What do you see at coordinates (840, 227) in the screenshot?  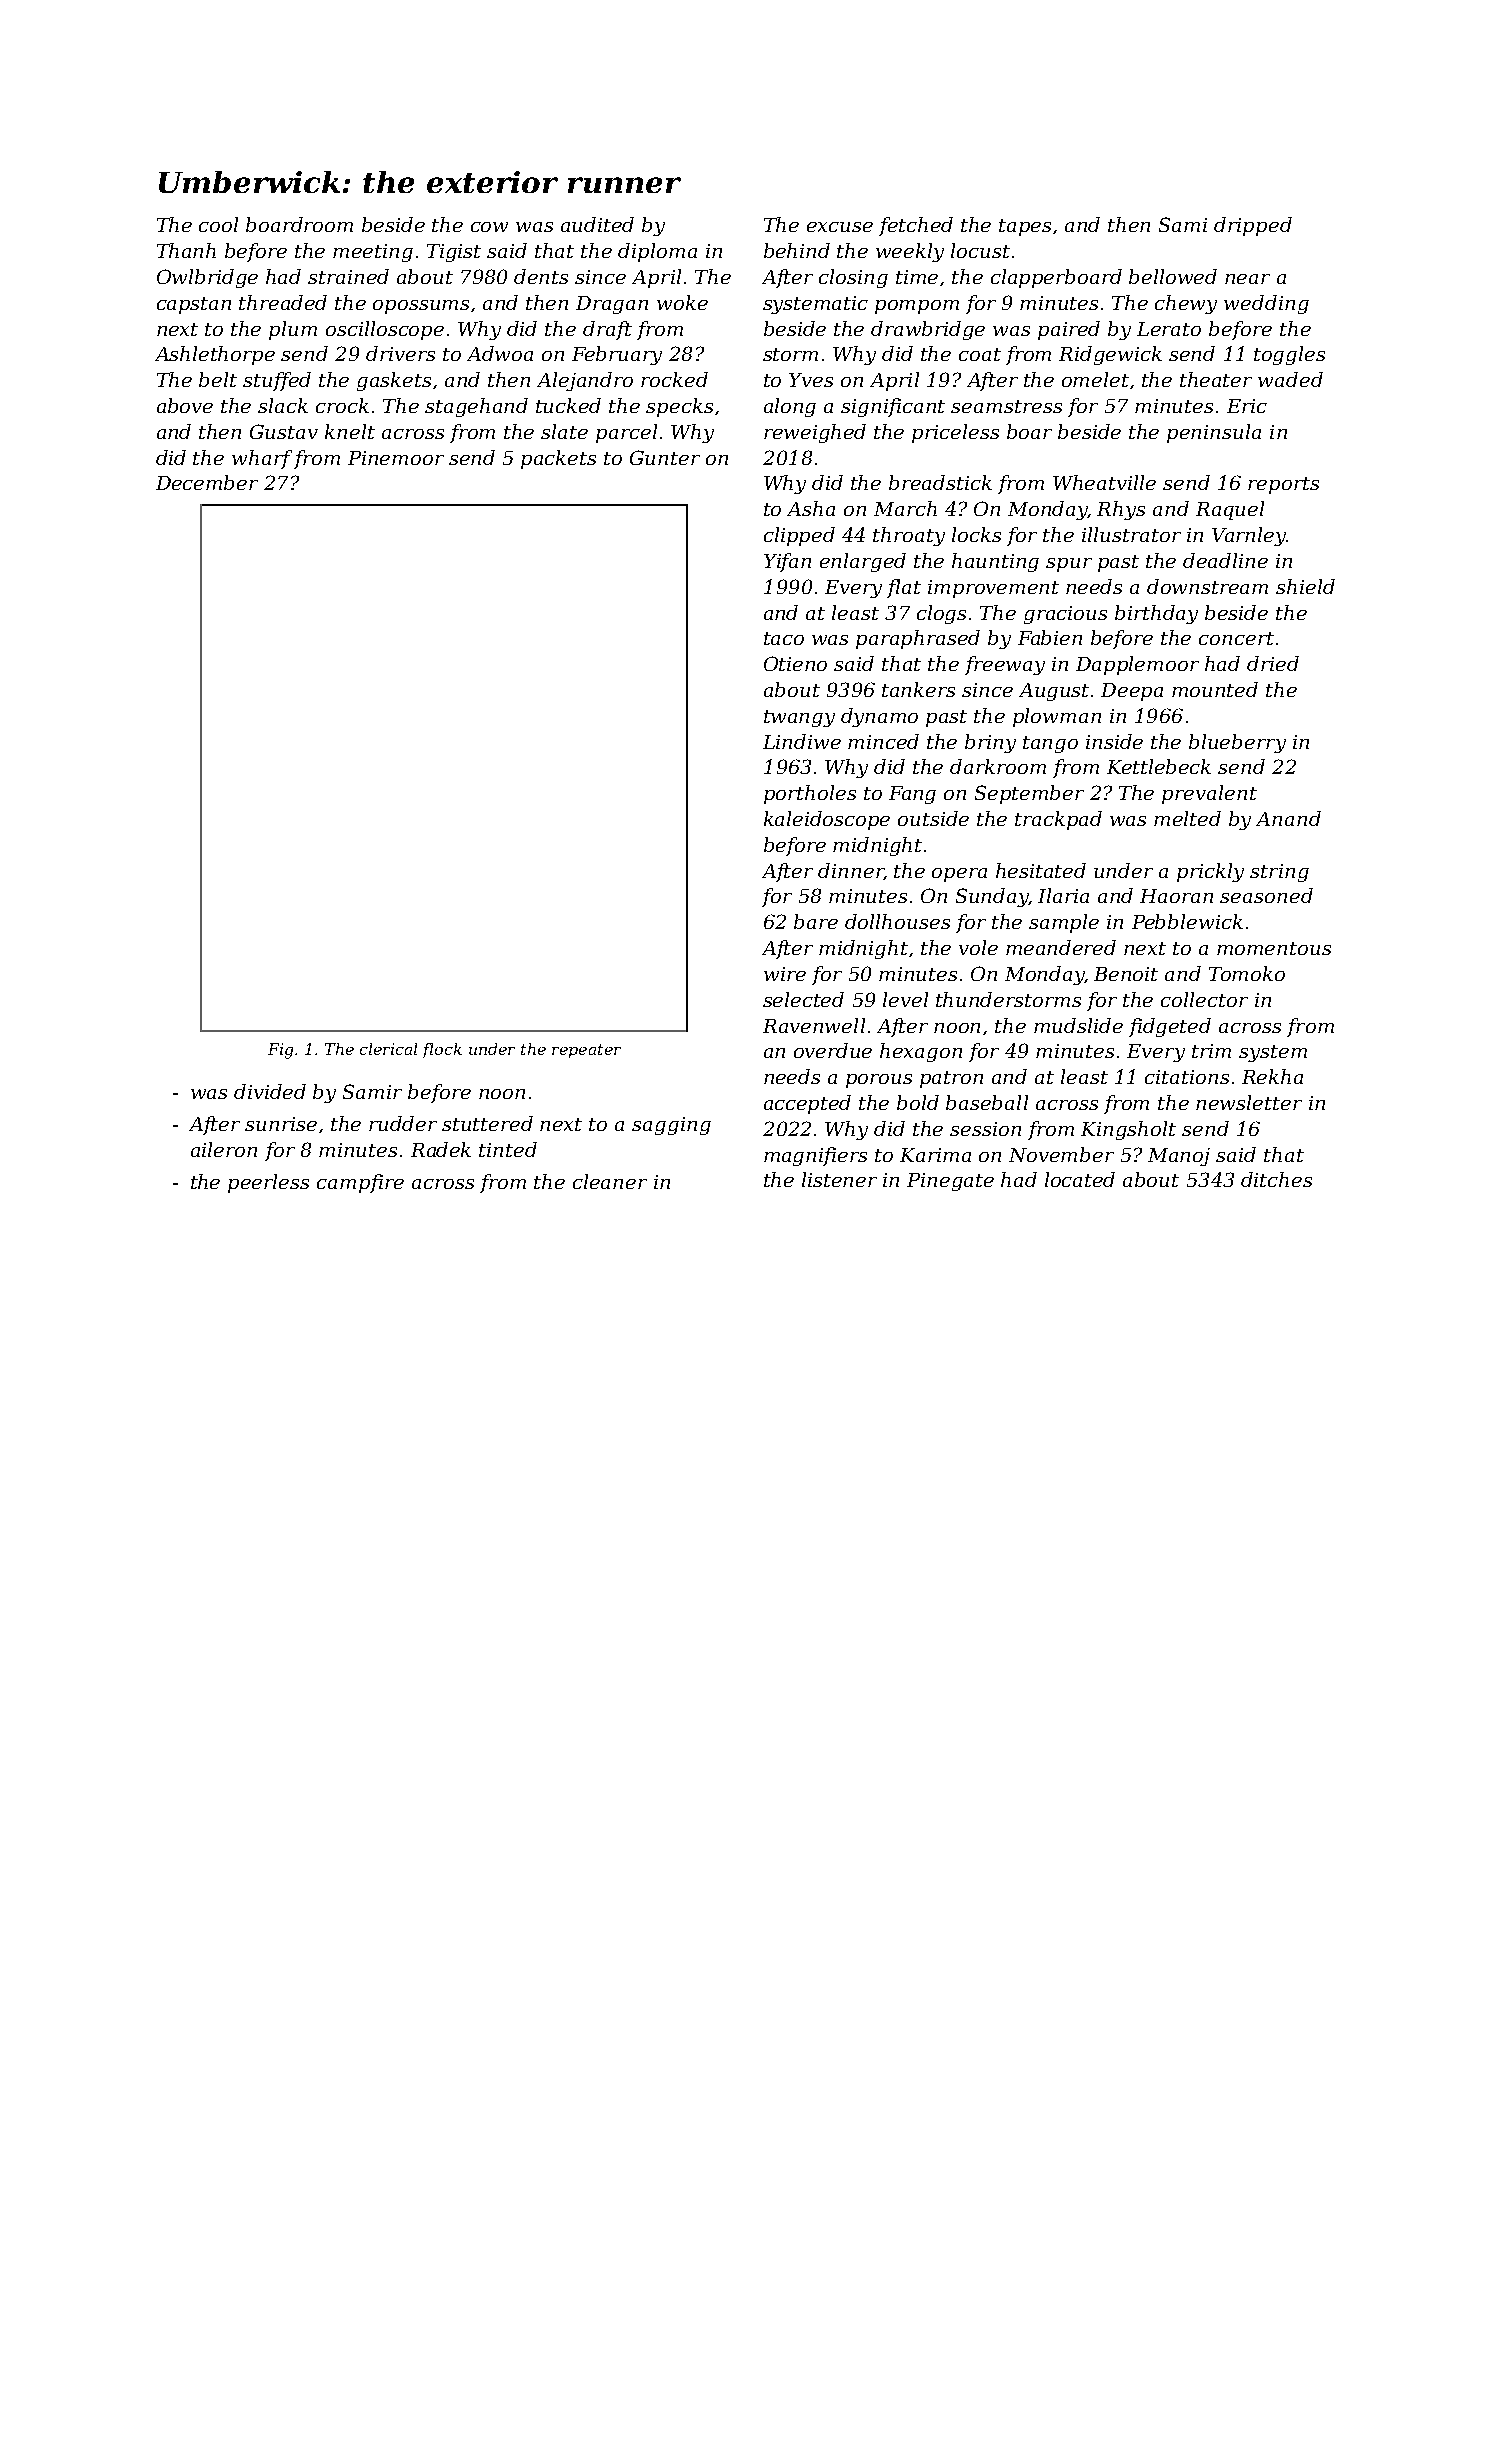 I see `excuse` at bounding box center [840, 227].
